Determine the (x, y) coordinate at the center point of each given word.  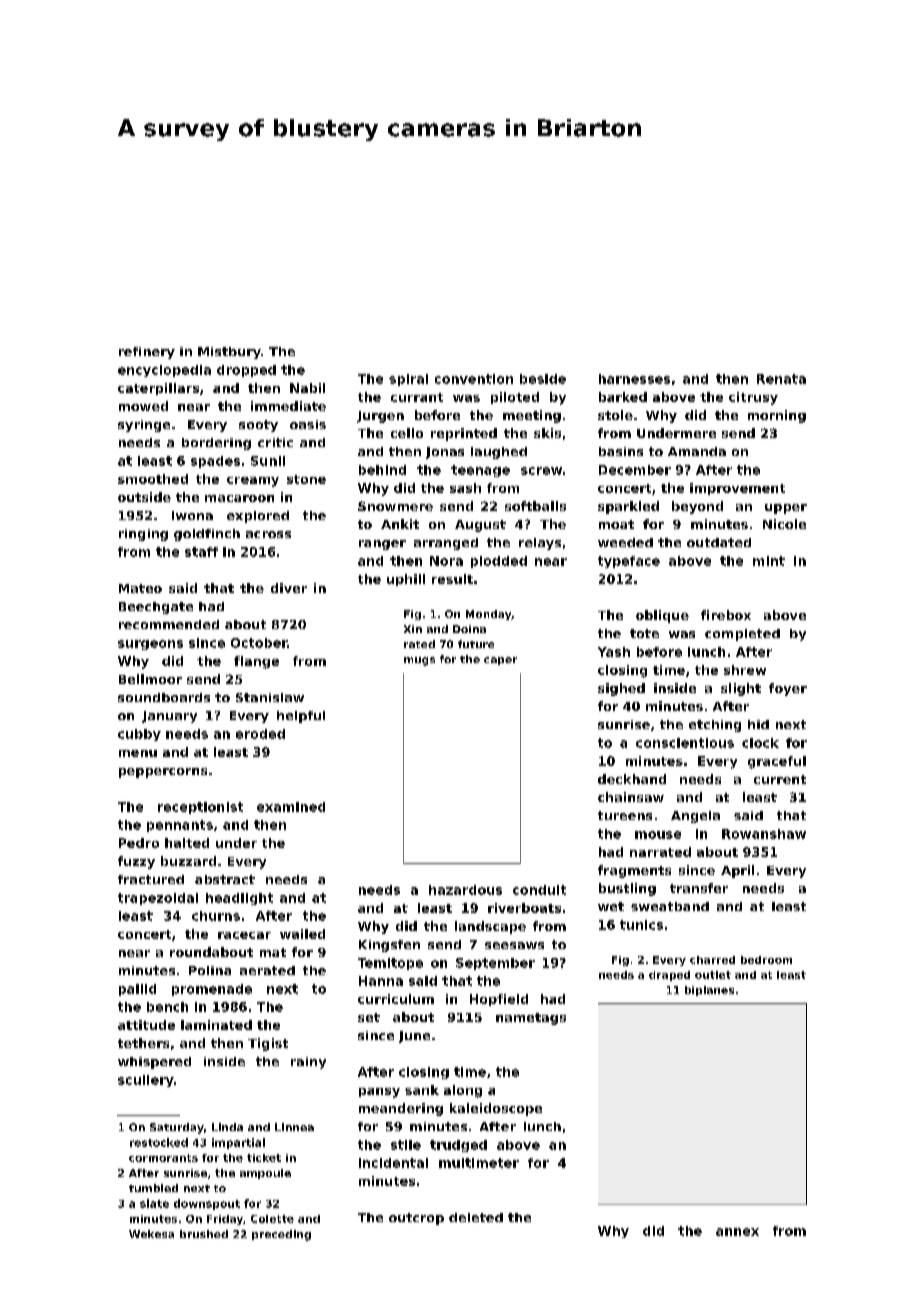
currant (417, 397)
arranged (446, 544)
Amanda (697, 451)
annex (737, 1232)
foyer (788, 689)
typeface (629, 562)
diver (289, 588)
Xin (413, 629)
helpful (301, 717)
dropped (246, 371)
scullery (146, 1081)
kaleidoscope (496, 1109)
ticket (264, 1158)
